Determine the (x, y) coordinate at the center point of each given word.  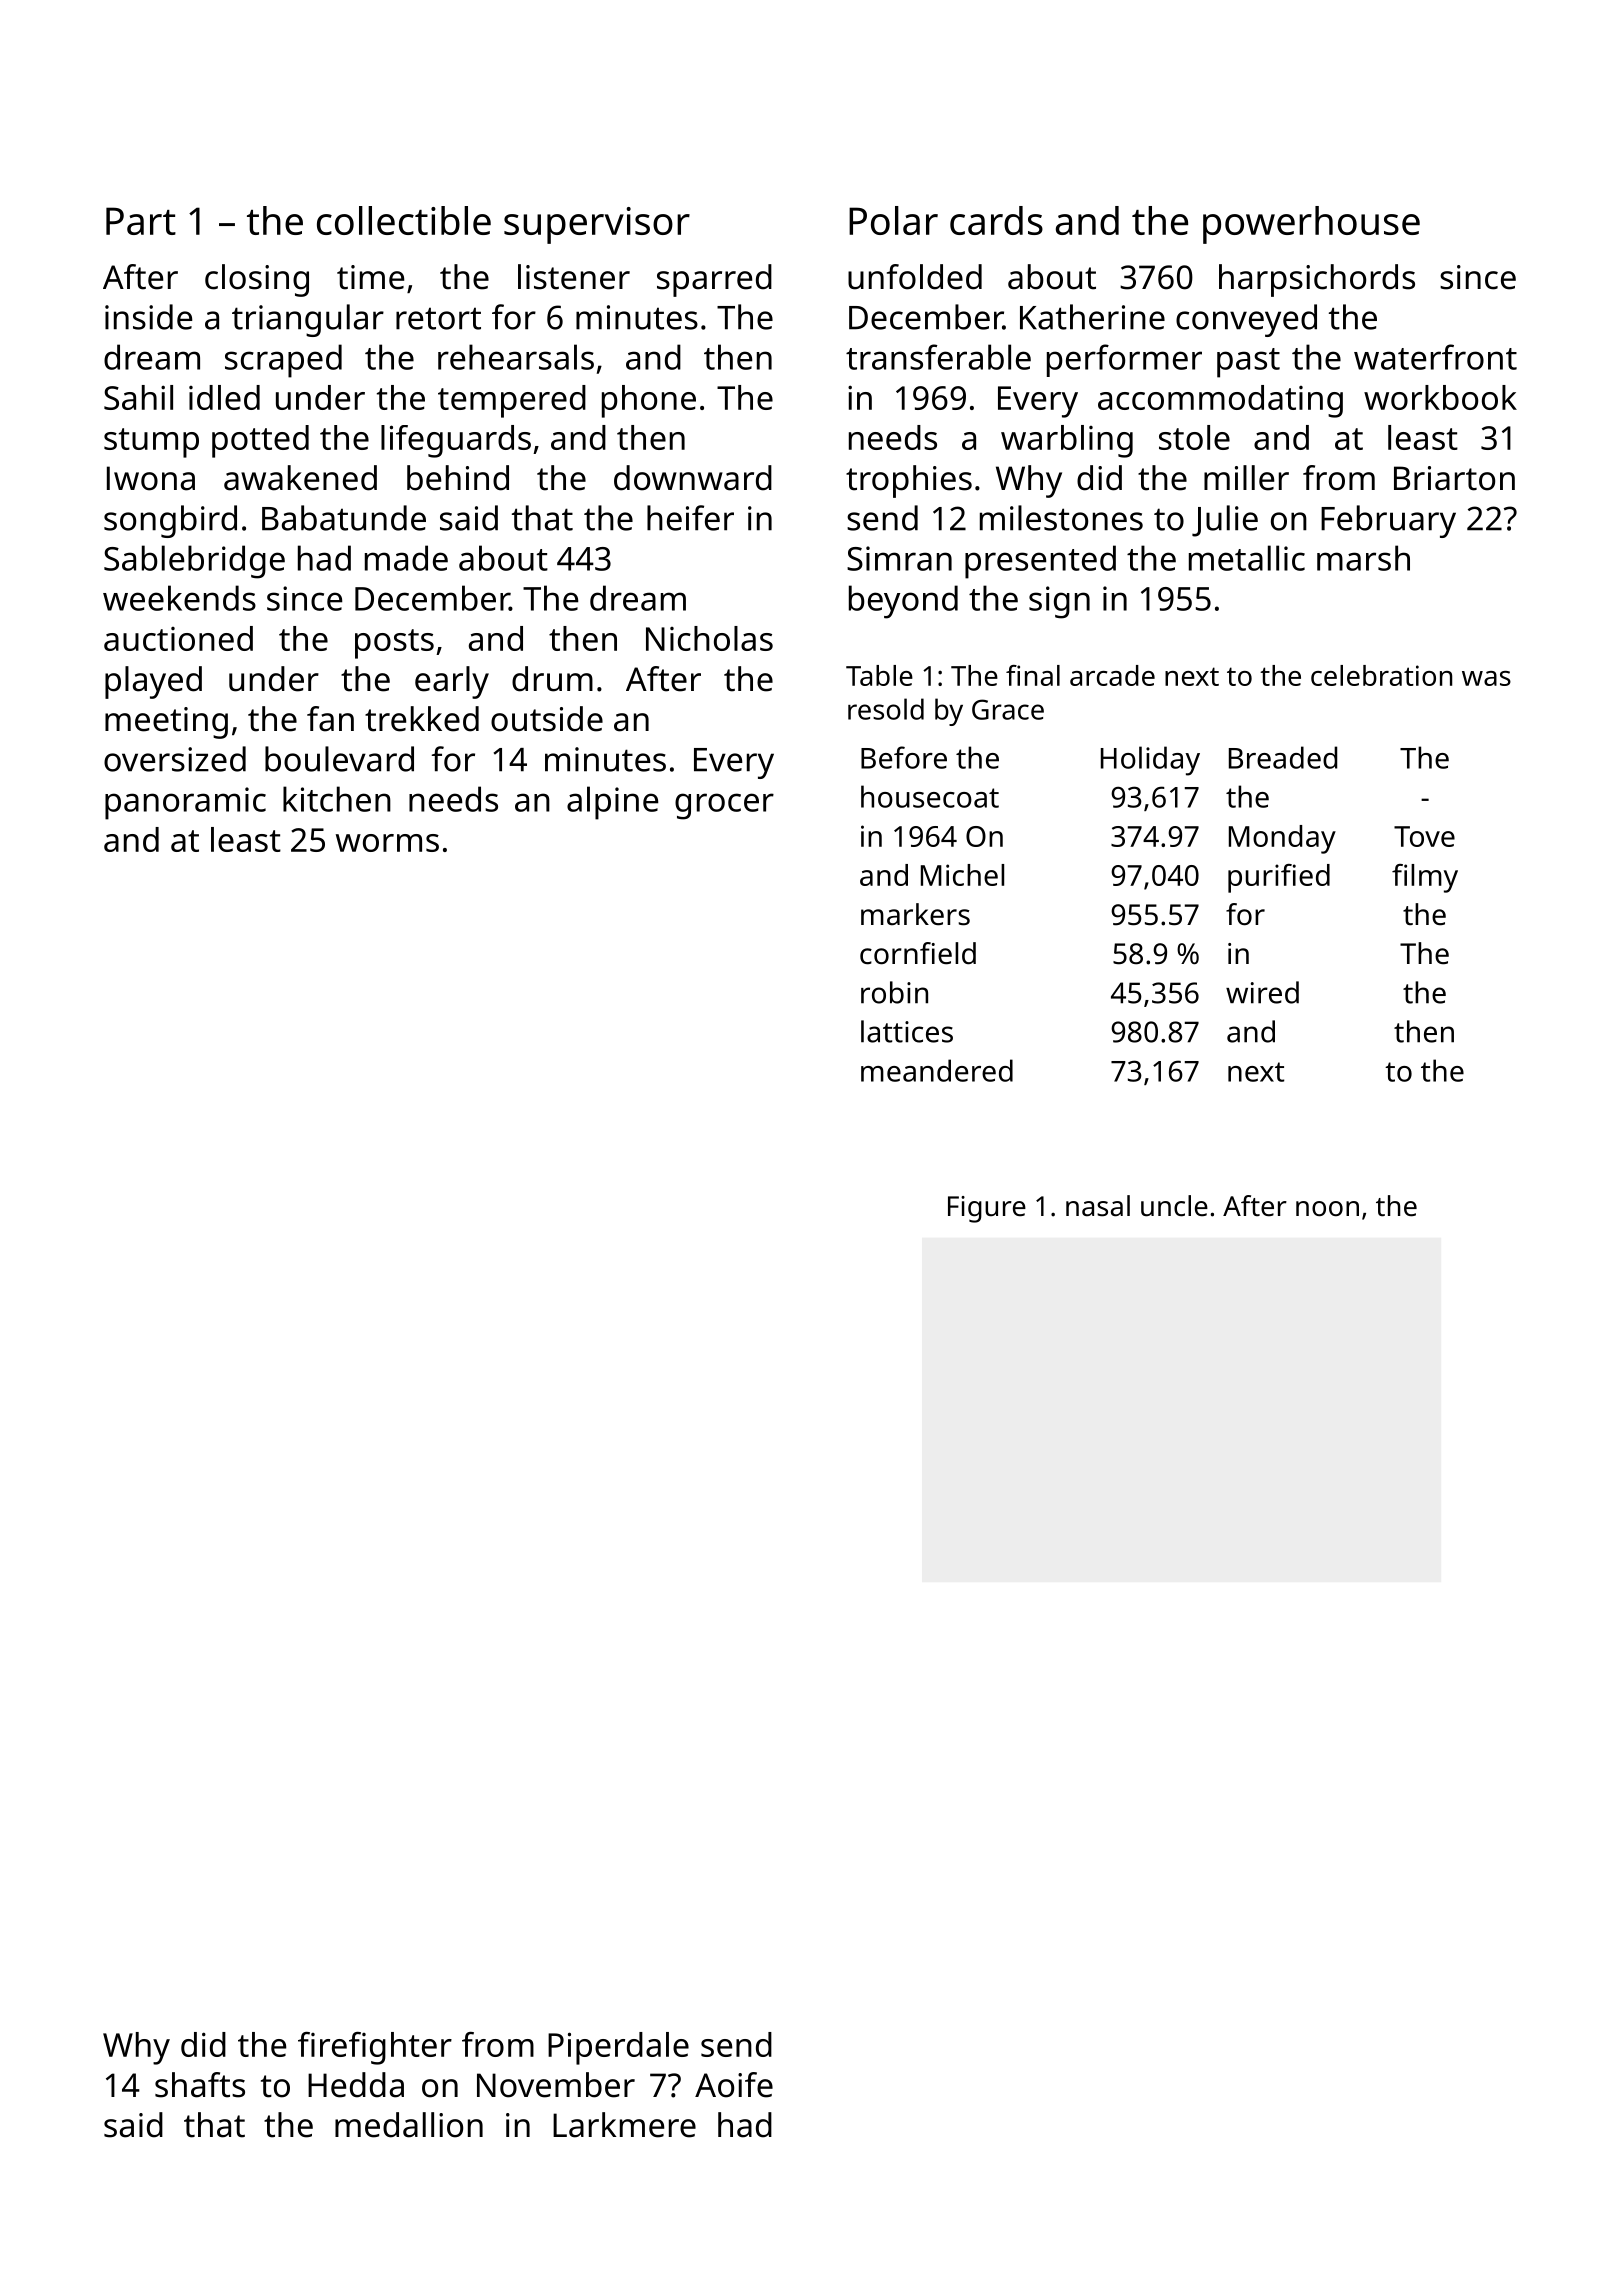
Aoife (734, 2085)
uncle (1174, 1206)
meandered (937, 1070)
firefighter (375, 2048)
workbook (1440, 397)
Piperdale (618, 2048)
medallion (409, 2125)
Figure (987, 1209)
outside (547, 719)
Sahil (138, 397)
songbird (170, 521)
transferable (938, 357)
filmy (1425, 878)
